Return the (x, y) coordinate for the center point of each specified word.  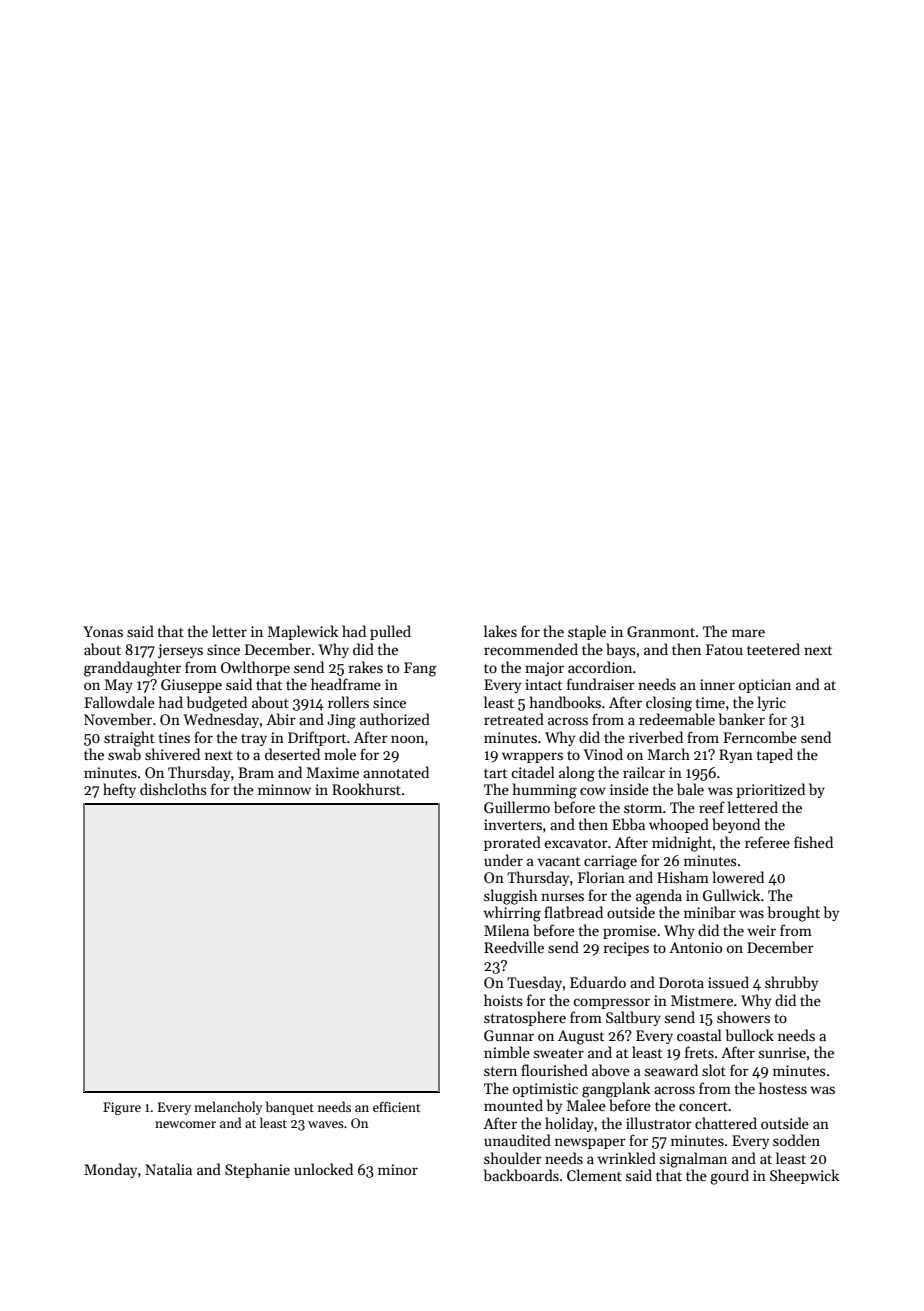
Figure (122, 1108)
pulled (390, 632)
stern (500, 1071)
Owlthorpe (255, 668)
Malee (586, 1105)
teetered (773, 649)
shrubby (791, 983)
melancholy (228, 1108)
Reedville (514, 947)
